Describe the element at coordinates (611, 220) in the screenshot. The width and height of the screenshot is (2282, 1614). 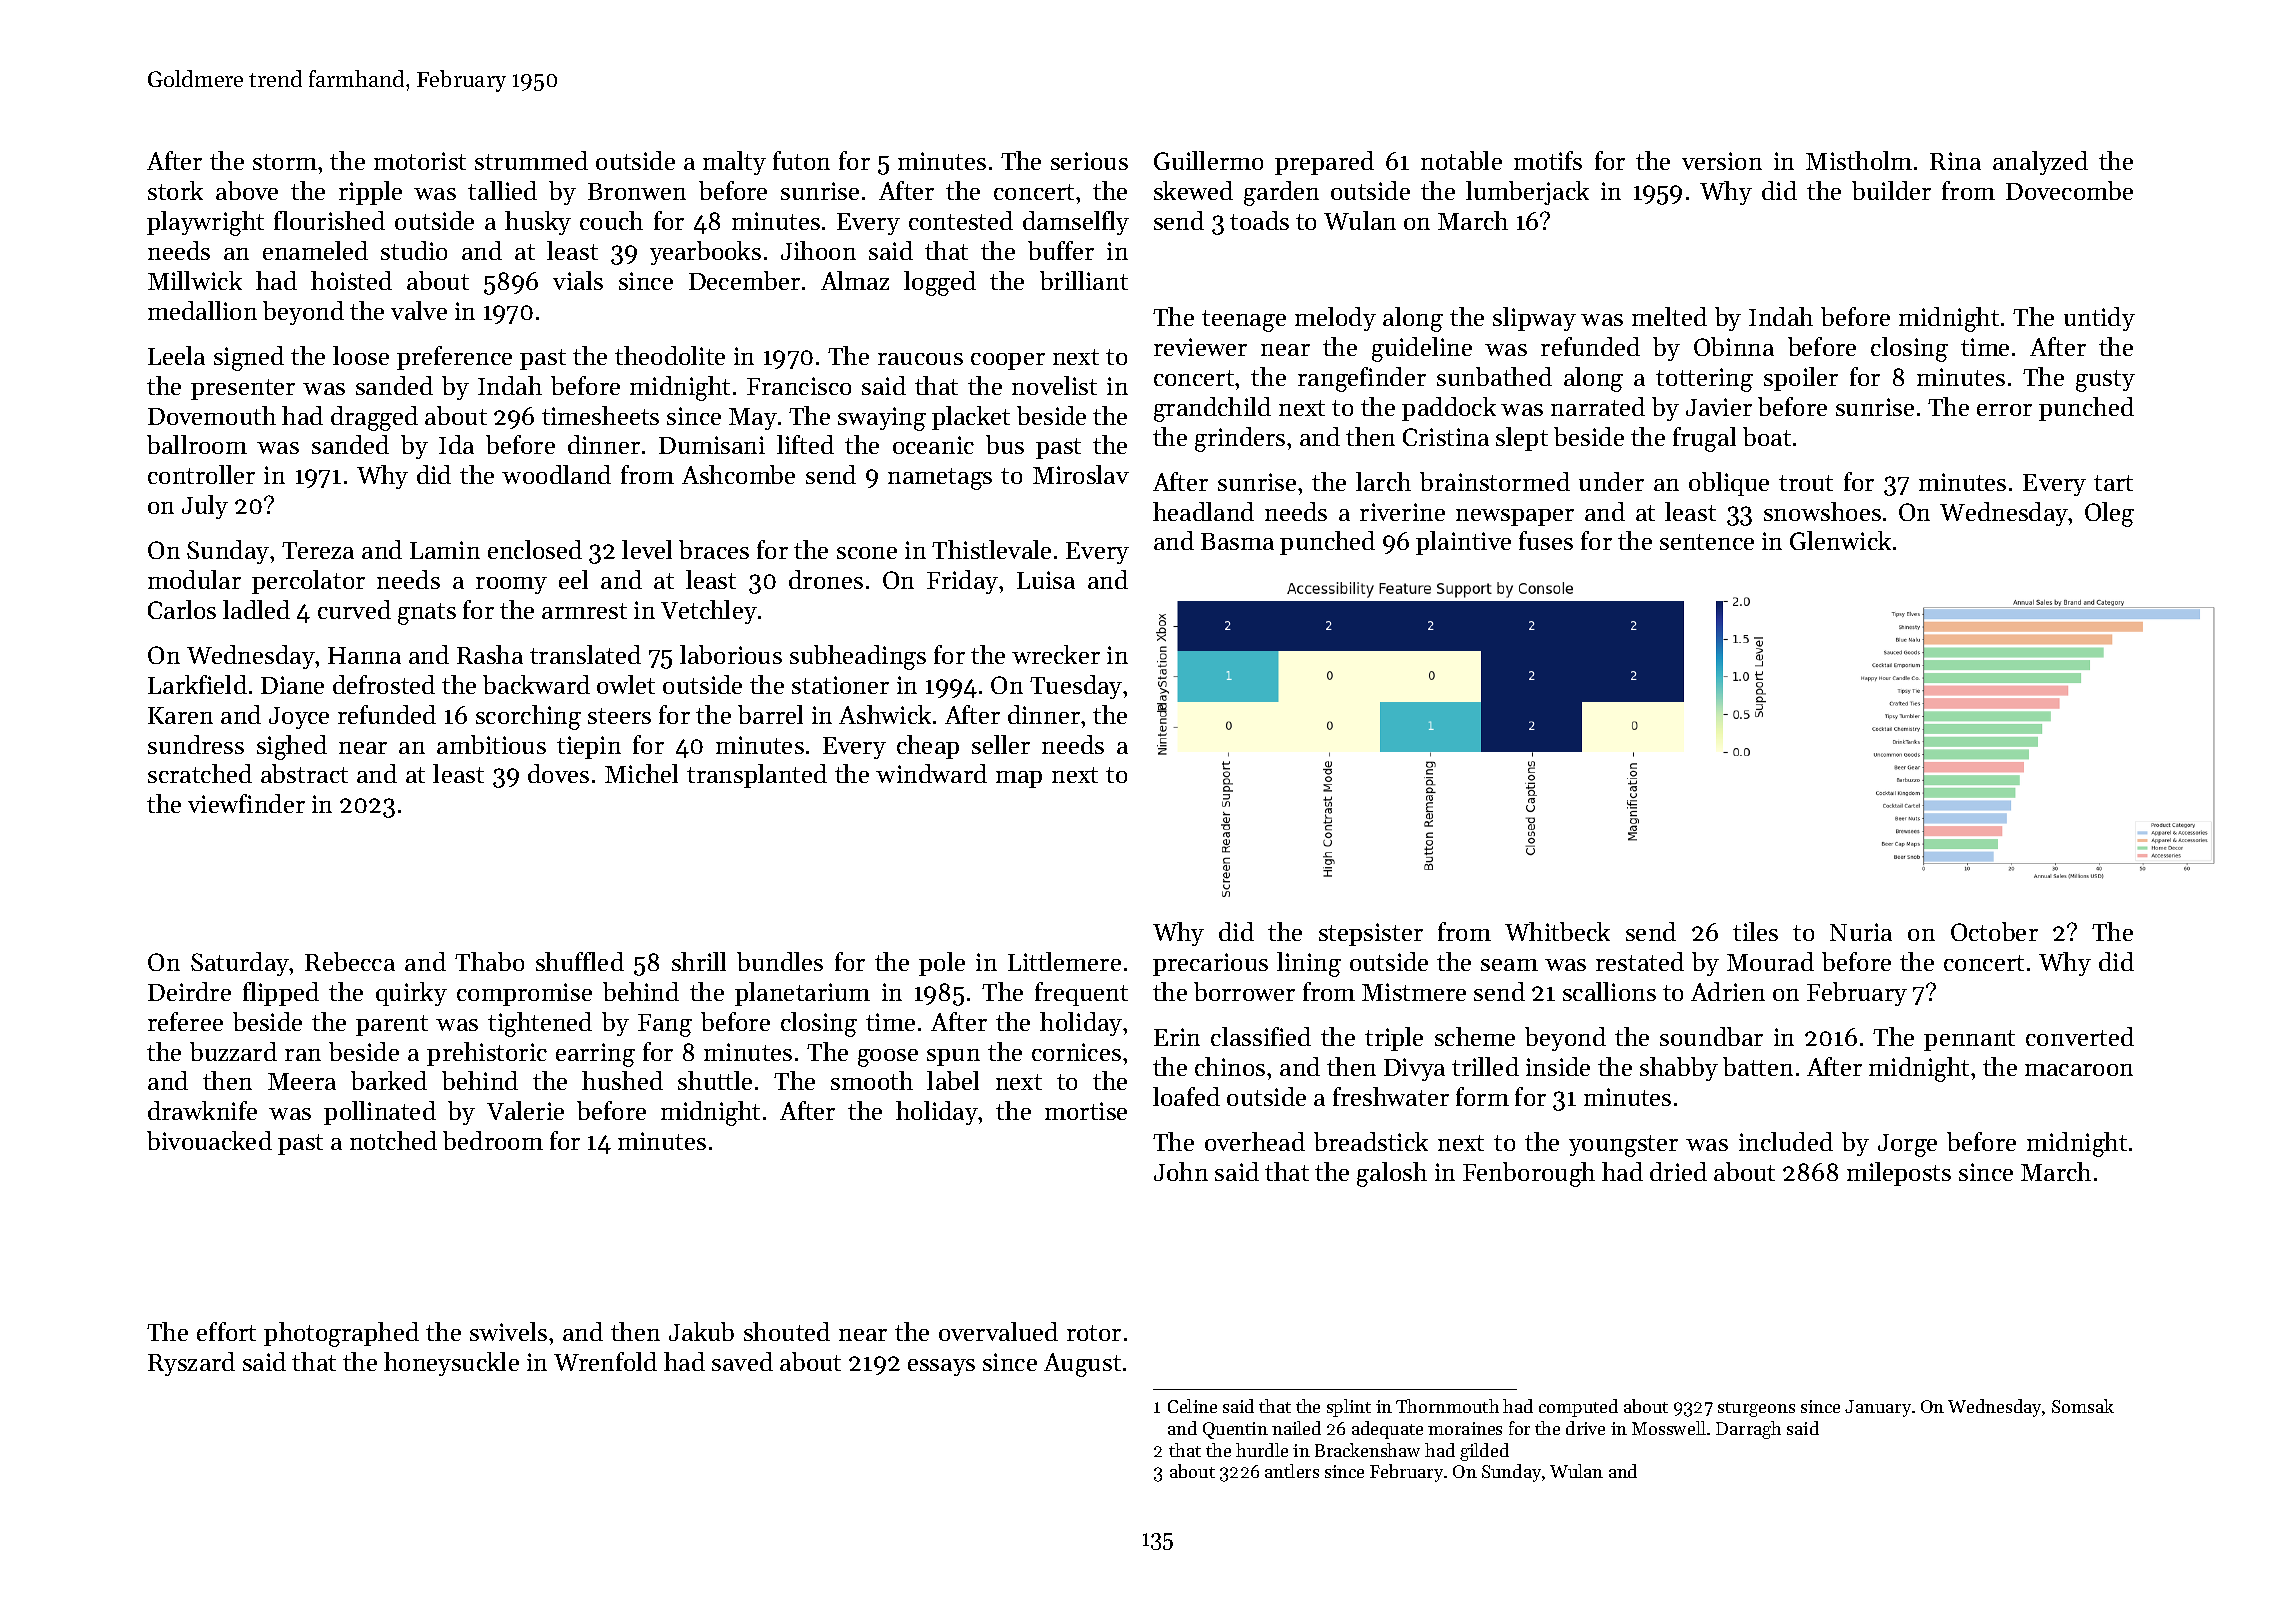
I see `couch` at that location.
